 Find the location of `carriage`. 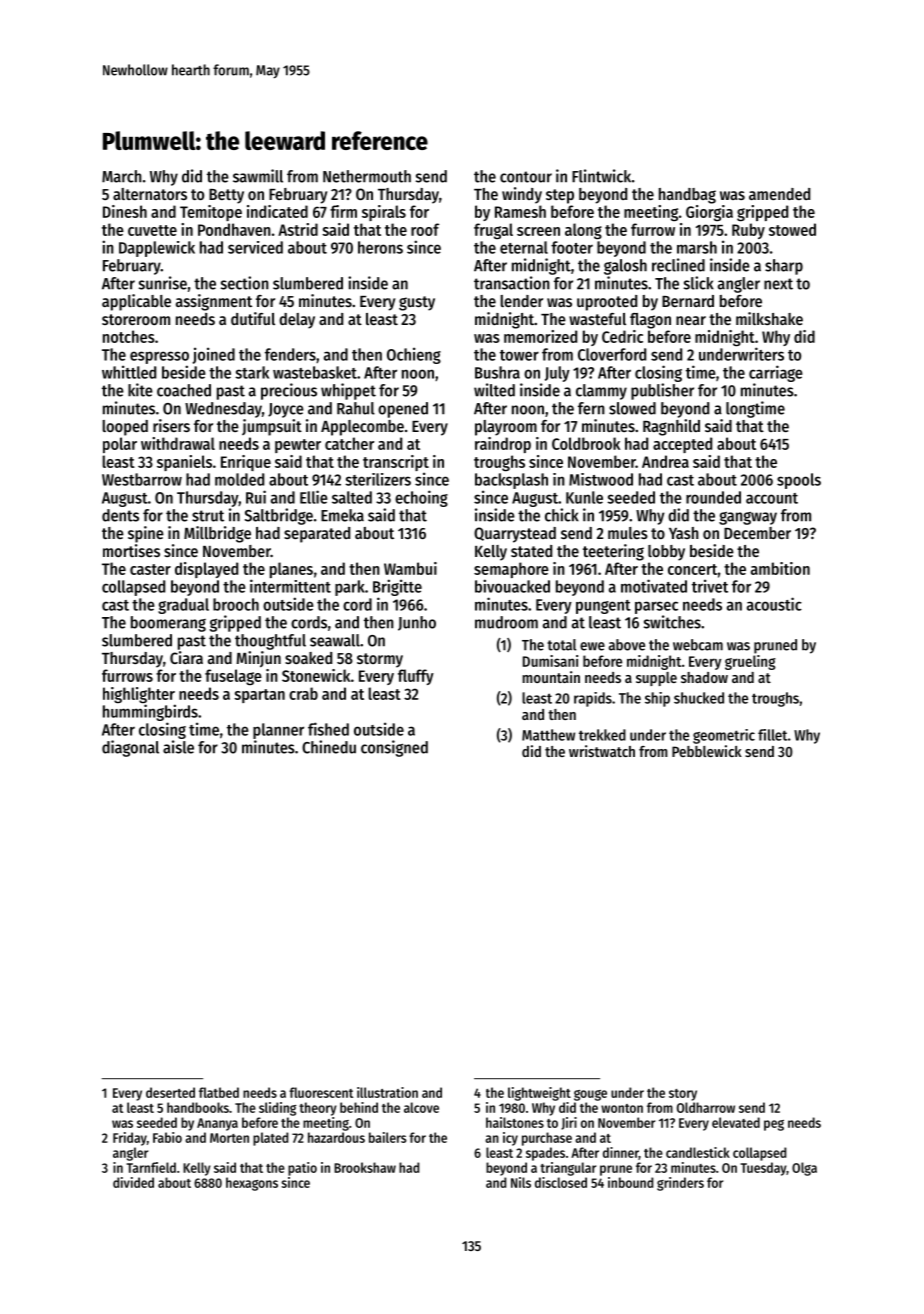

carriage is located at coordinates (776, 373).
